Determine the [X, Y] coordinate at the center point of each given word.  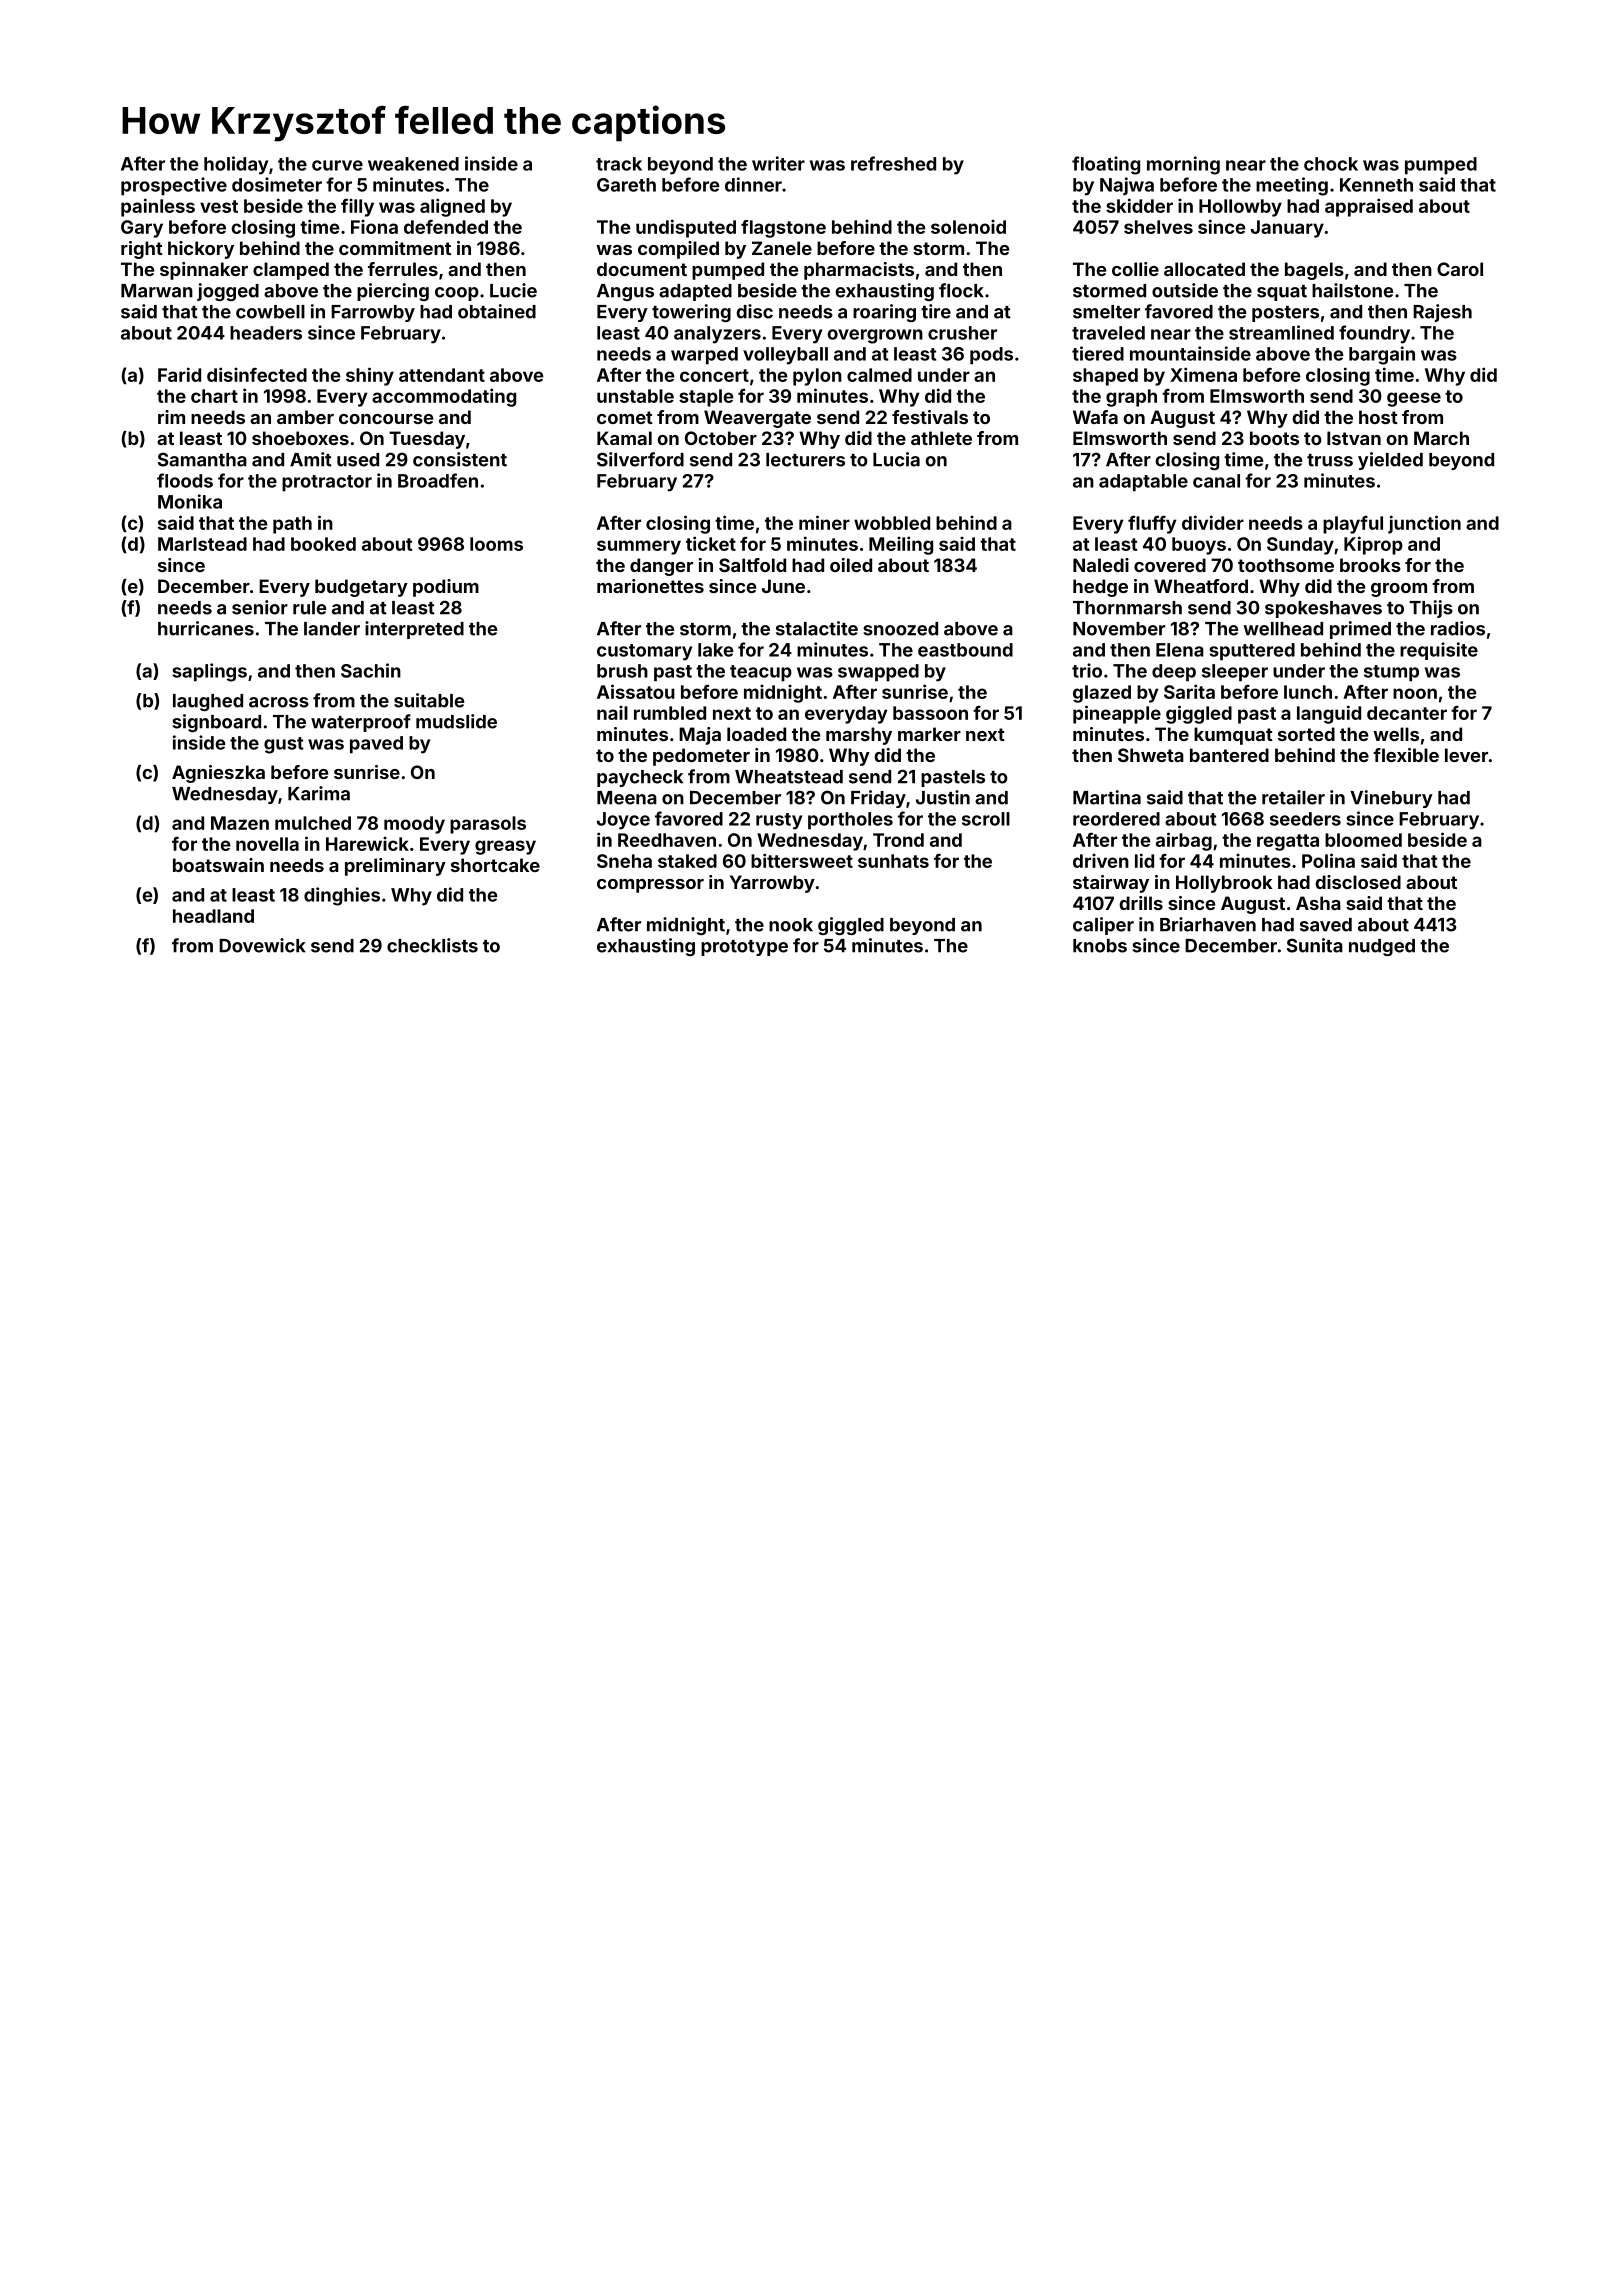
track [619, 164]
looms [496, 544]
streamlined [1281, 332]
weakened [413, 164]
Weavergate [757, 419]
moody [414, 825]
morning [1183, 165]
